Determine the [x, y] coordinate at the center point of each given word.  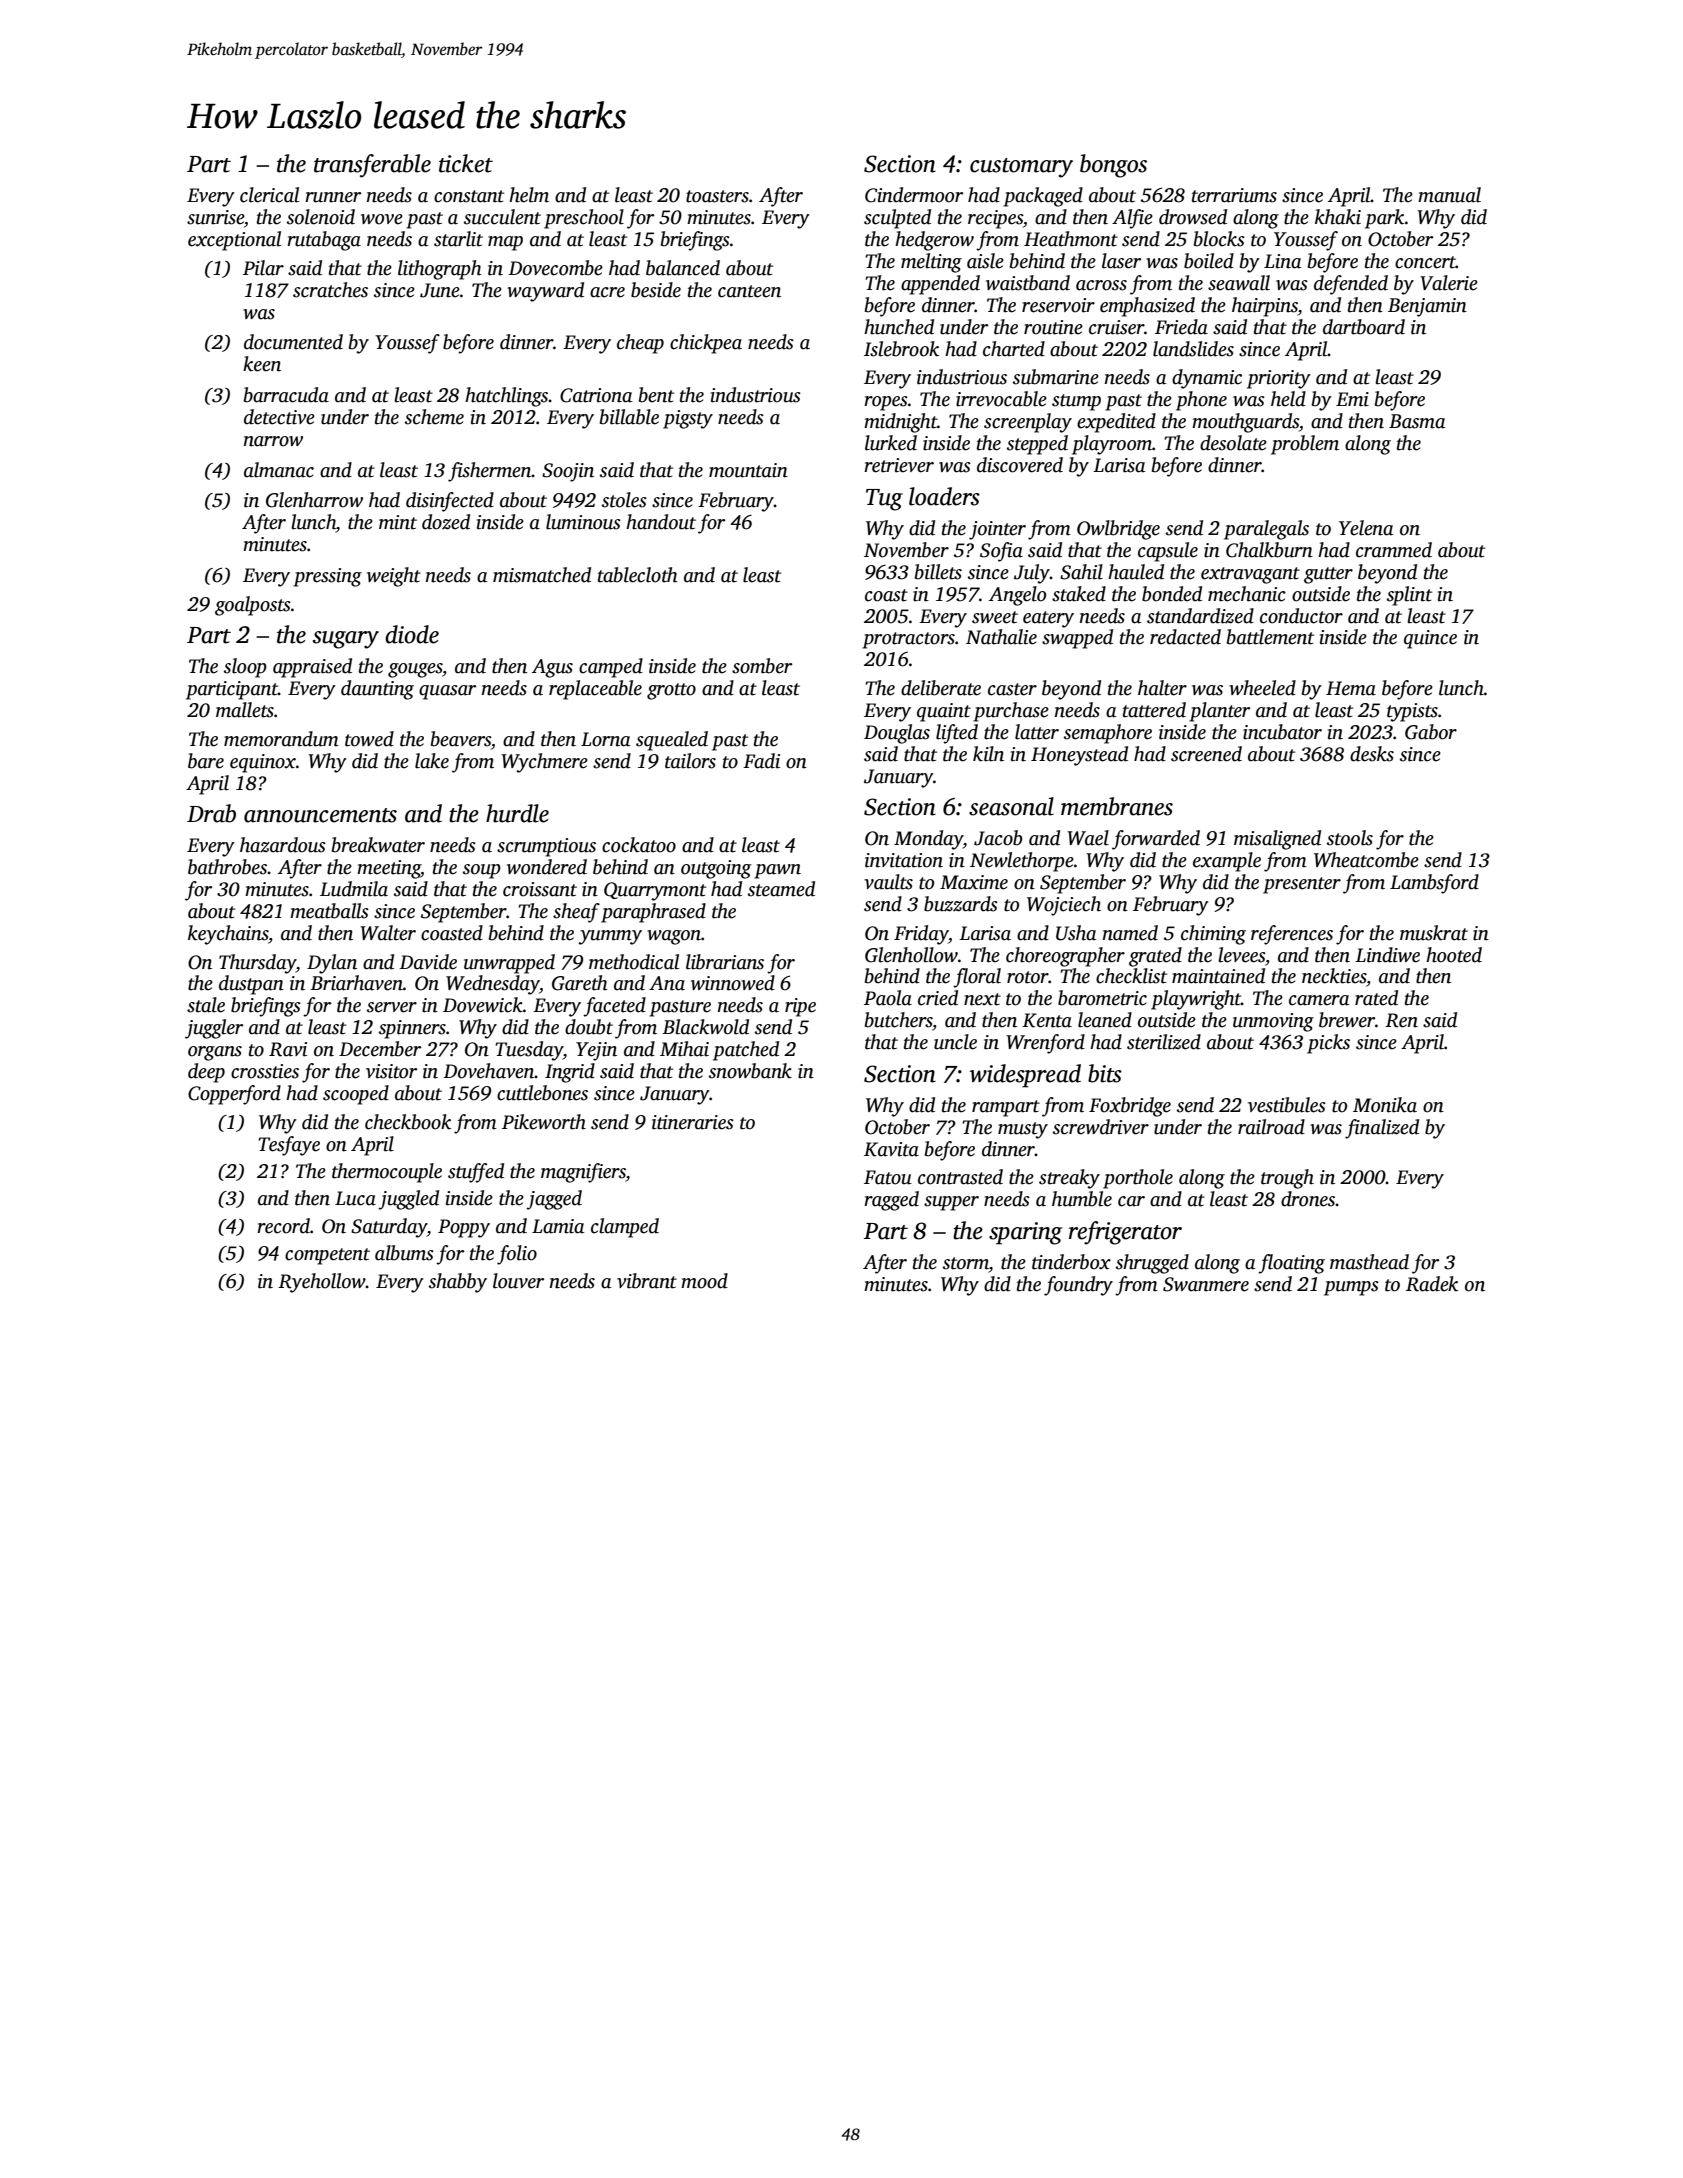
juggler [214, 1029]
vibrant [647, 1281]
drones [1308, 1199]
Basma [1417, 421]
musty [1023, 1130]
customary [1021, 168]
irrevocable [1001, 399]
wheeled [1262, 688]
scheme [434, 417]
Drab [211, 813]
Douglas [897, 734]
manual [1449, 195]
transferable [372, 166]
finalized [1382, 1129]
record [283, 1226]
